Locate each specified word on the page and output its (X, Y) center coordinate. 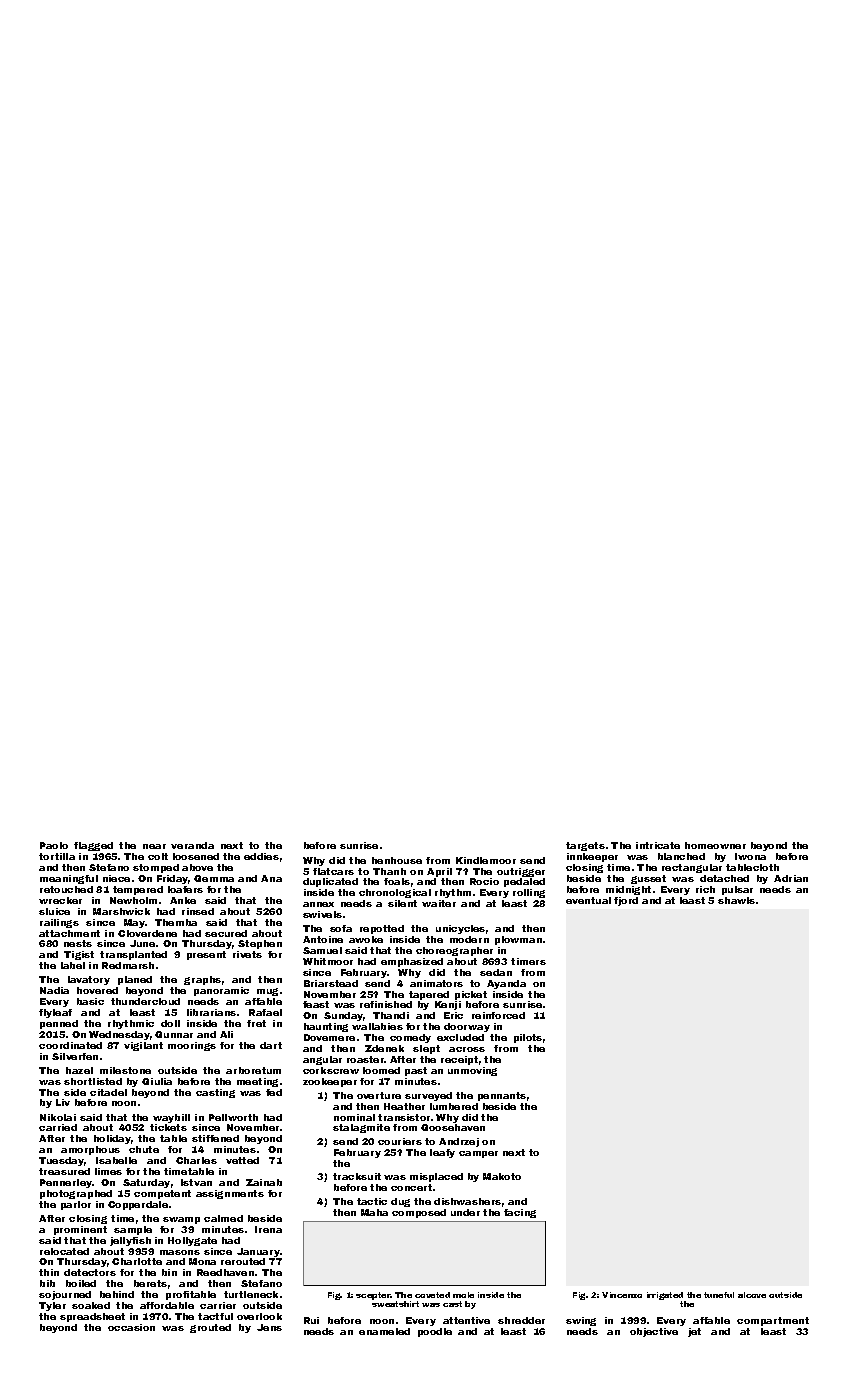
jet (694, 1332)
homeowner (715, 845)
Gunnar (174, 1034)
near (154, 846)
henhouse (397, 860)
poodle (435, 1332)
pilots (528, 1038)
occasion (131, 1327)
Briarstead (331, 983)
